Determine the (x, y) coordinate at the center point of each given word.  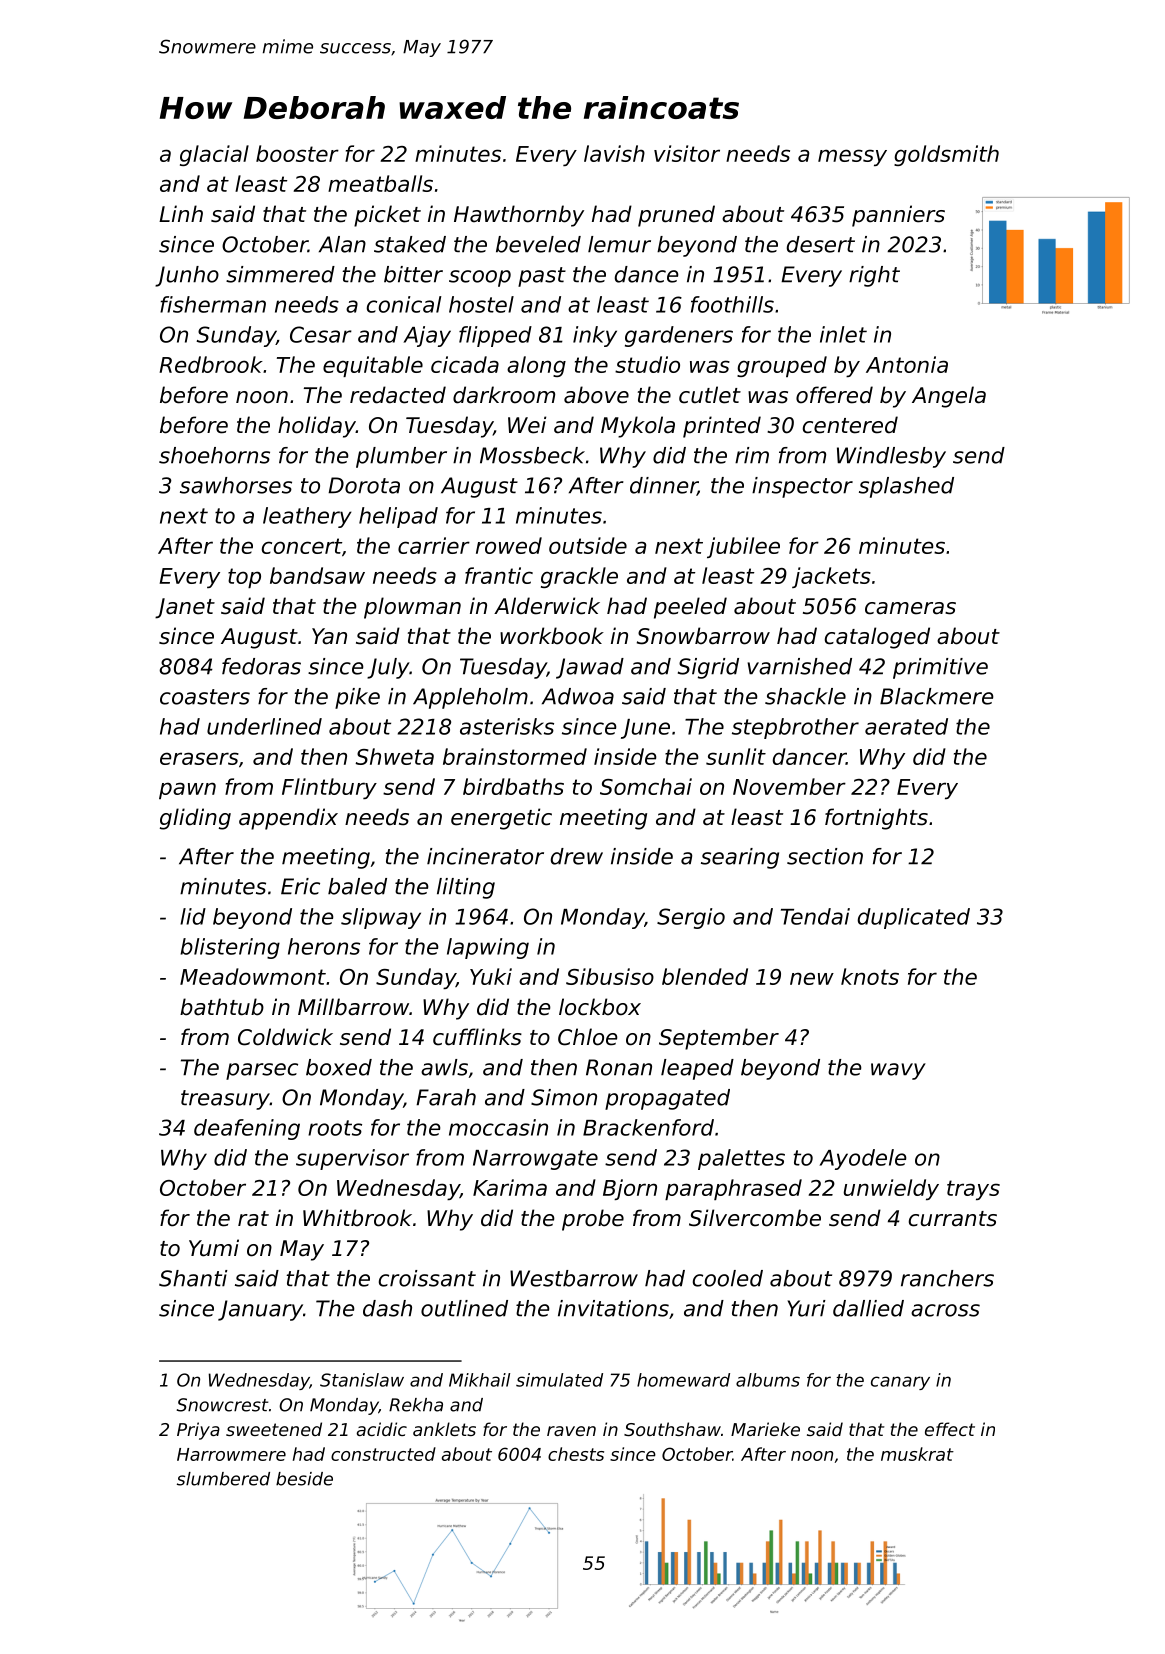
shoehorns (214, 455)
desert (821, 244)
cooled (728, 1278)
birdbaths (513, 786)
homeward (683, 1380)
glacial (214, 155)
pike (357, 698)
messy (852, 157)
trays (973, 1190)
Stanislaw (362, 1380)
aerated (906, 726)
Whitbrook (357, 1218)
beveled (538, 244)
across (945, 1310)
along (536, 366)
